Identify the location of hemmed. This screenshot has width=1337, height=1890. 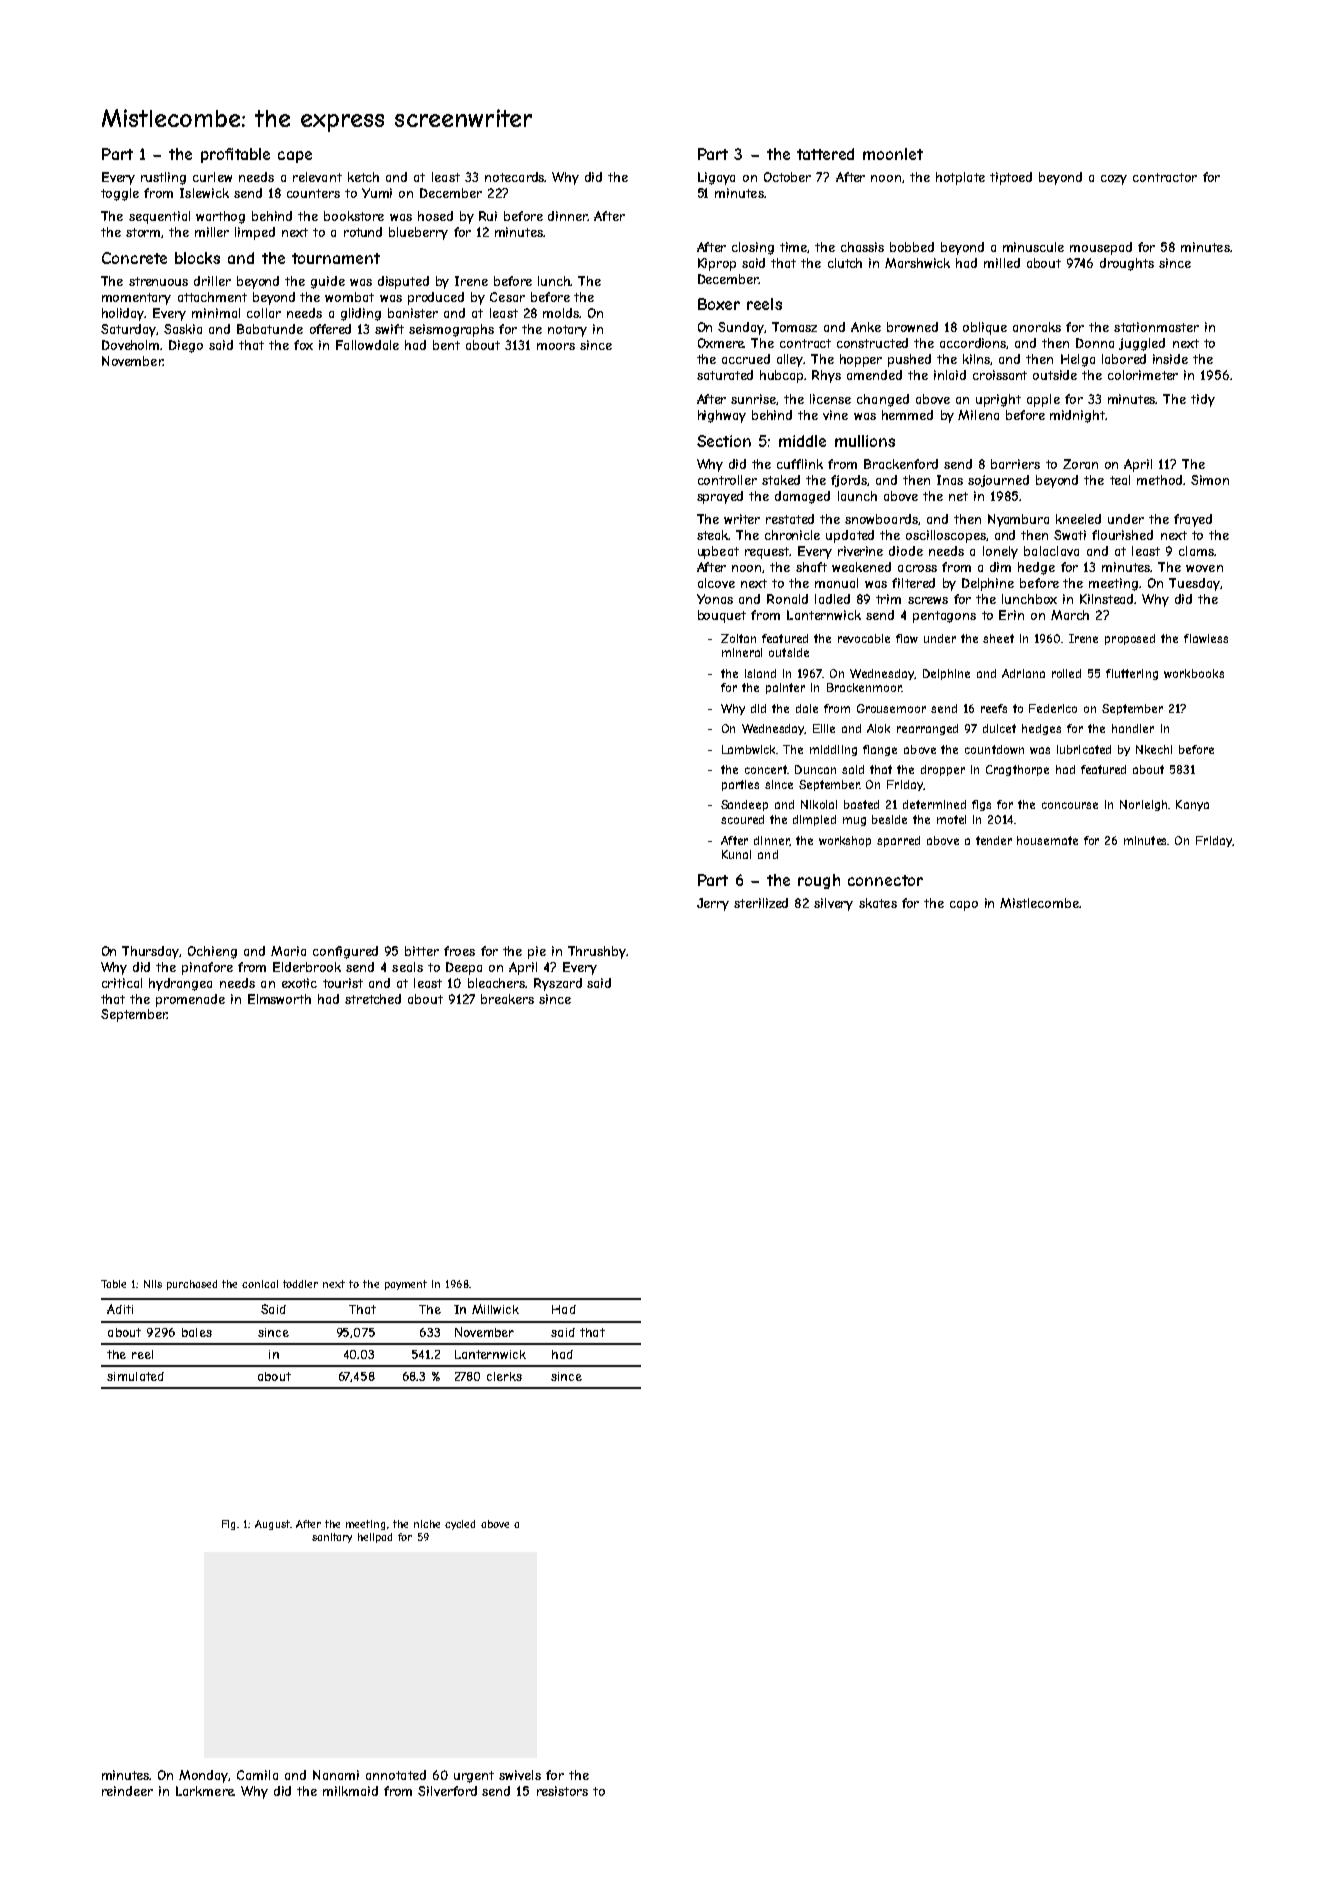
(907, 415).
